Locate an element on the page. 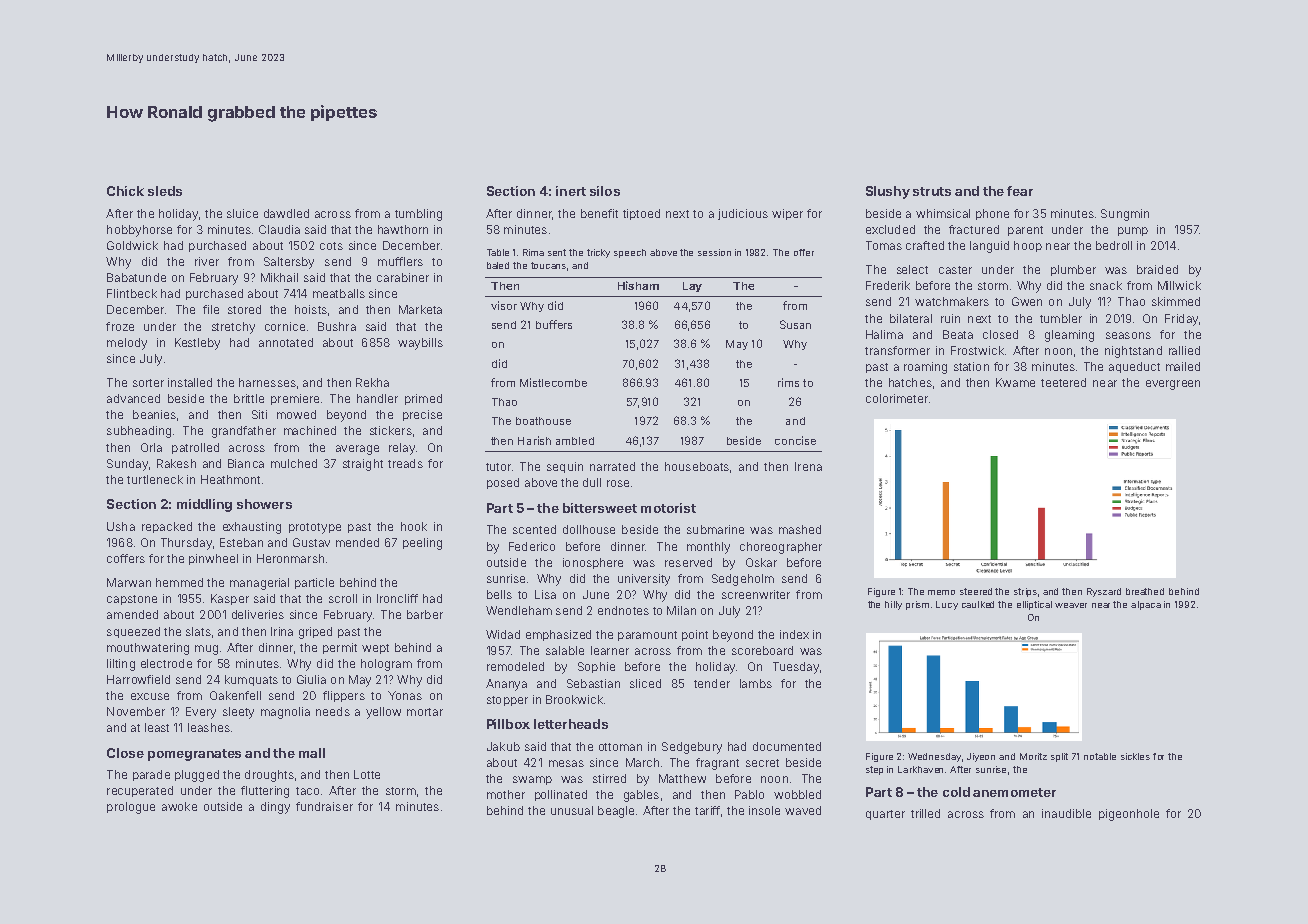 The width and height of the document is (1308, 924). insole is located at coordinates (764, 810).
